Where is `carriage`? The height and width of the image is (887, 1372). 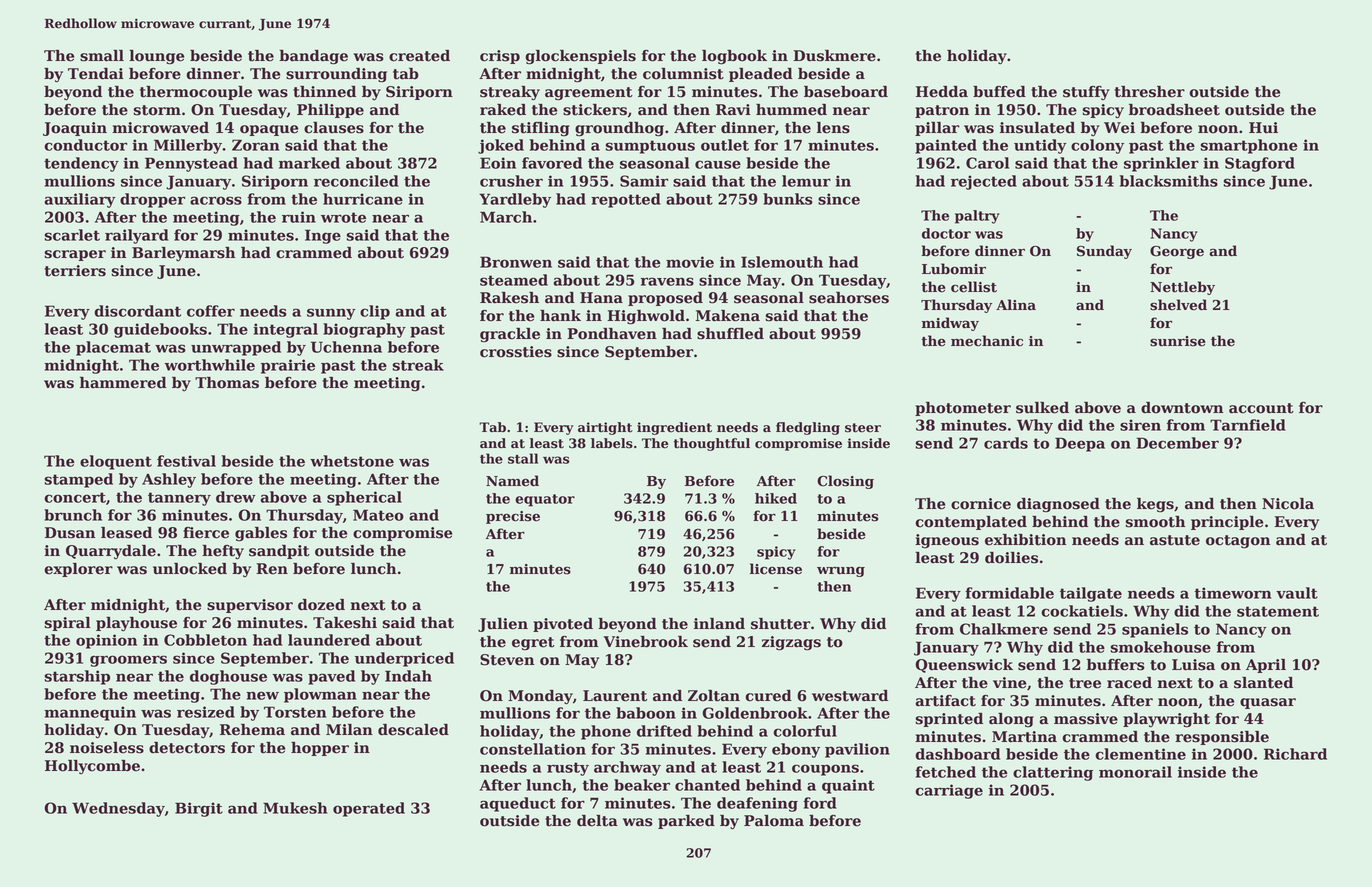
carriage is located at coordinates (949, 791).
